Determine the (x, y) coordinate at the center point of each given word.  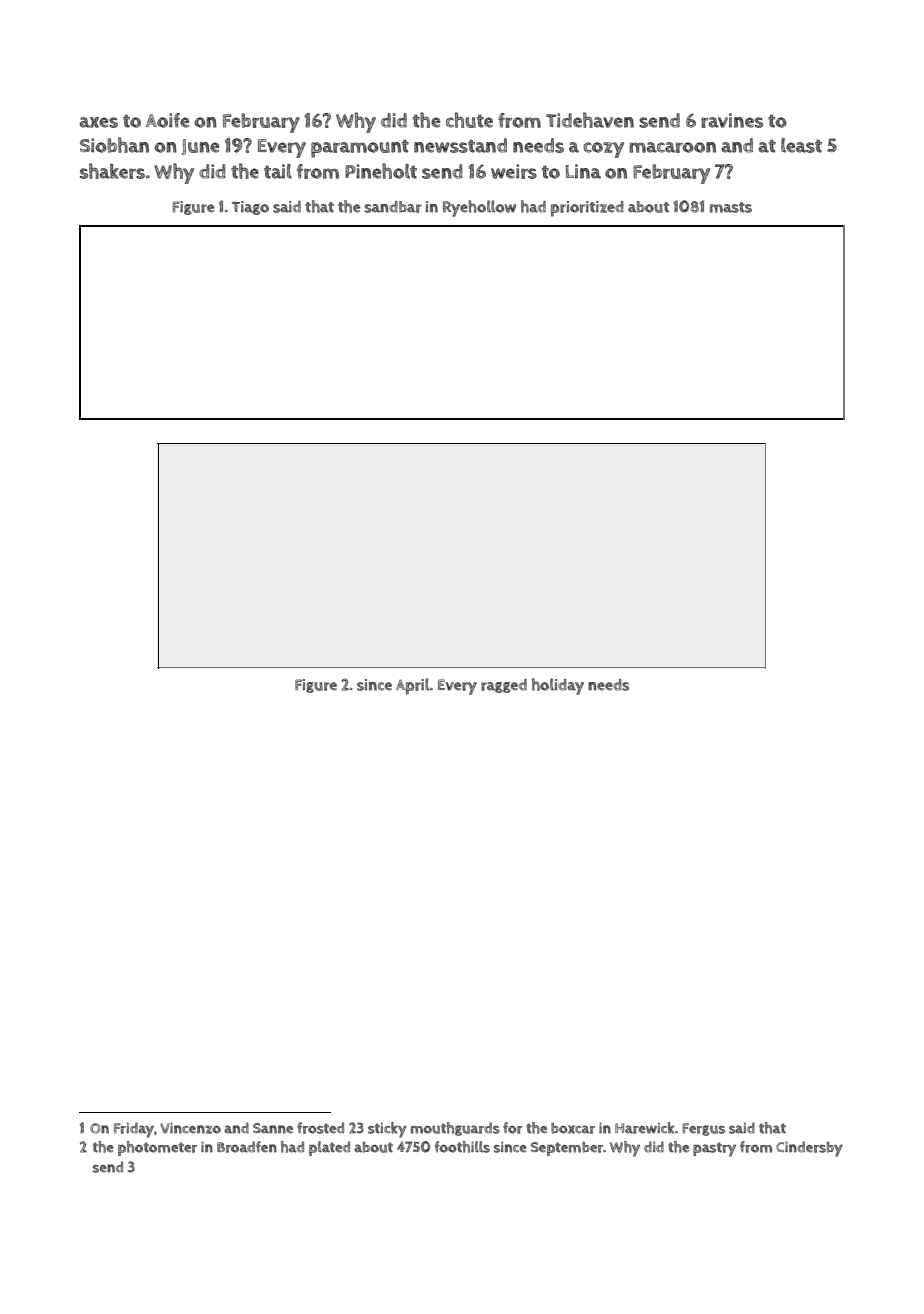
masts (731, 207)
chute (469, 120)
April (413, 686)
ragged (504, 686)
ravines (732, 120)
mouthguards (455, 1129)
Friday (134, 1130)
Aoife (168, 120)
